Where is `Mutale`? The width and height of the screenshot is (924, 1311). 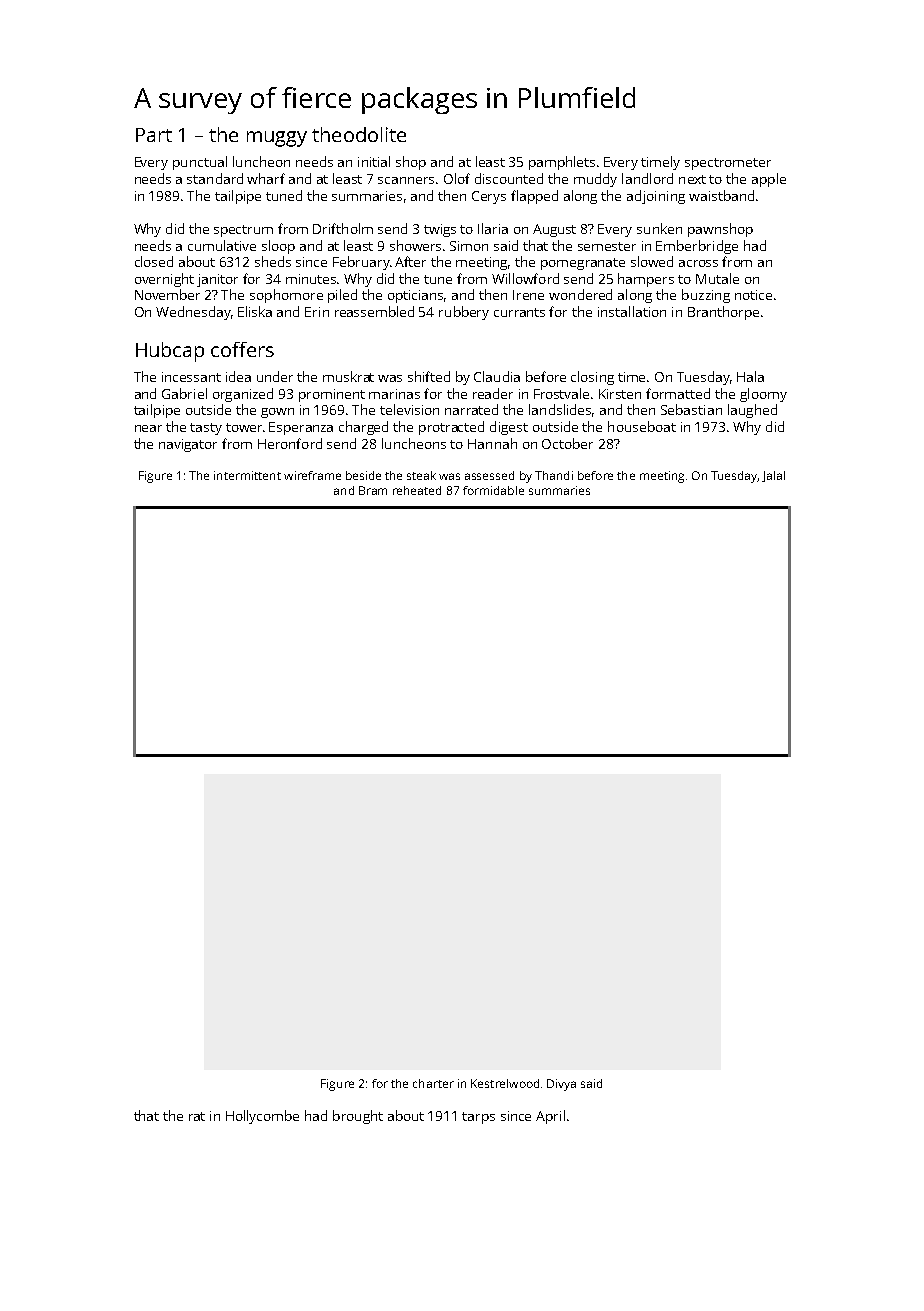
Mutale is located at coordinates (717, 278).
